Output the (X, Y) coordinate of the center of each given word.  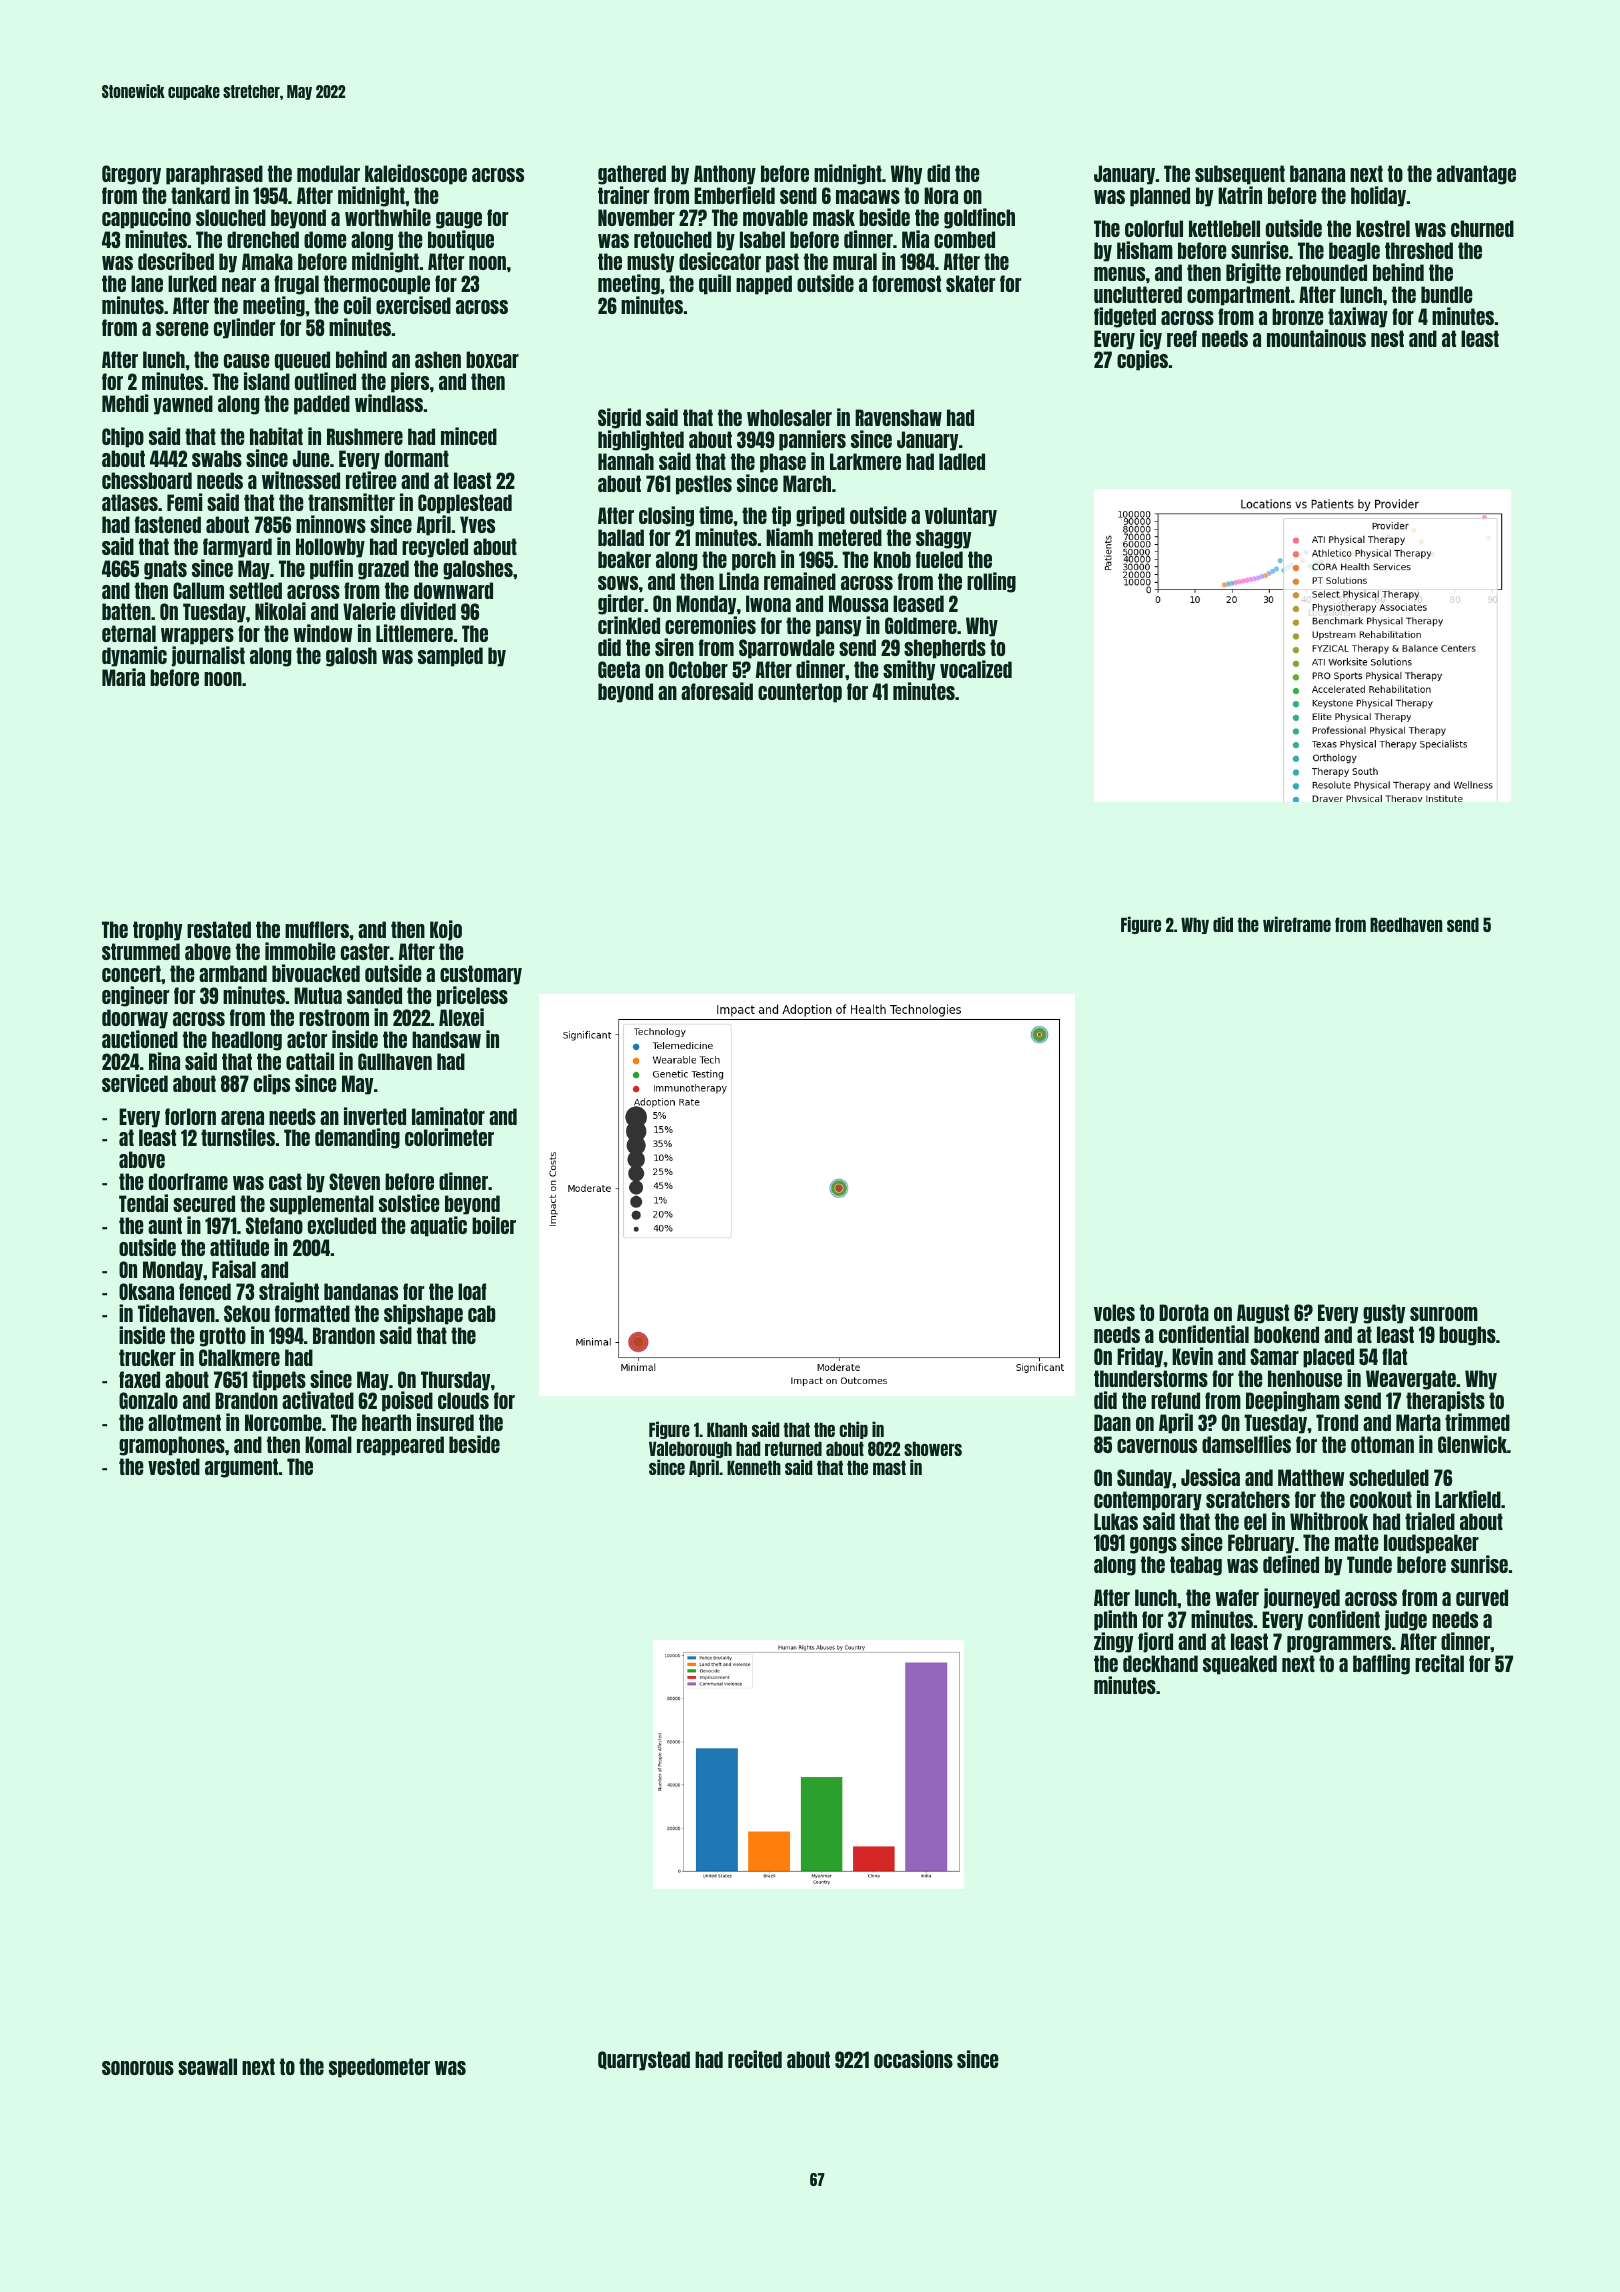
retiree (371, 480)
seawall (207, 2066)
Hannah (626, 461)
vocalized (976, 669)
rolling (991, 582)
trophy (157, 931)
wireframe (1297, 924)
